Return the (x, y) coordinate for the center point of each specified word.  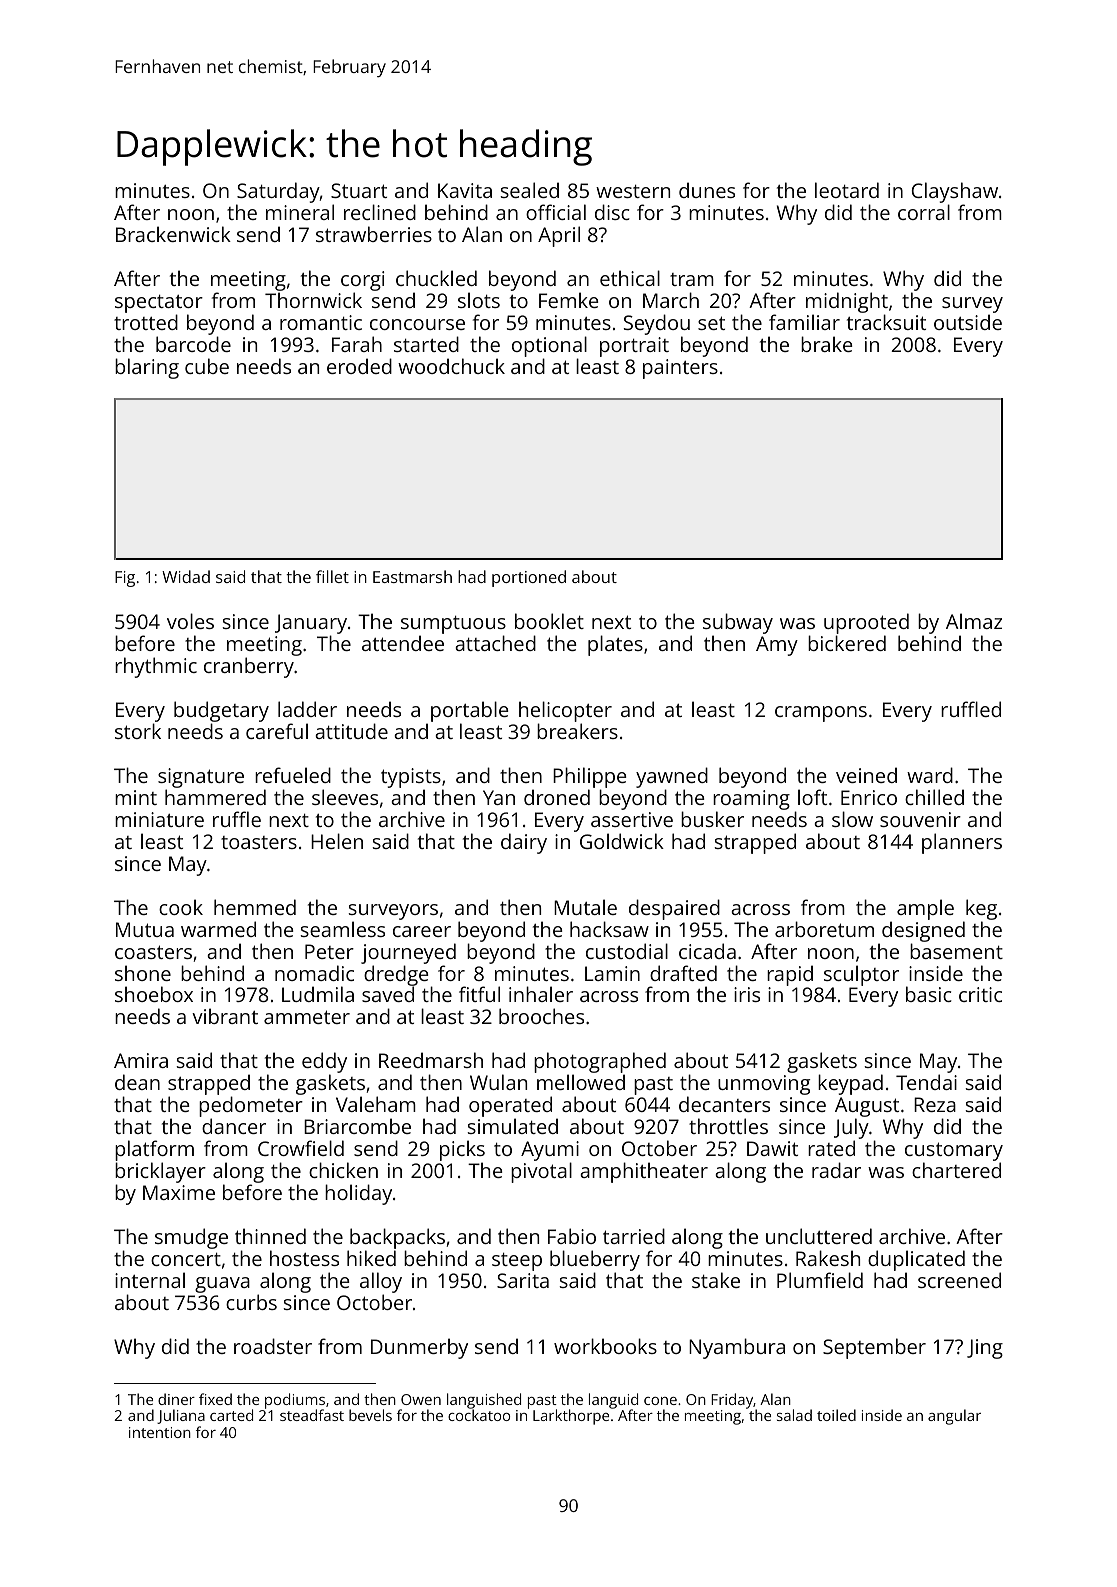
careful (277, 731)
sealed (530, 190)
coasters (153, 952)
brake (826, 344)
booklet (549, 621)
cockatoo (479, 1415)
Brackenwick (173, 234)
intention (160, 1432)
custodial (627, 951)
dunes (707, 190)
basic (929, 994)
